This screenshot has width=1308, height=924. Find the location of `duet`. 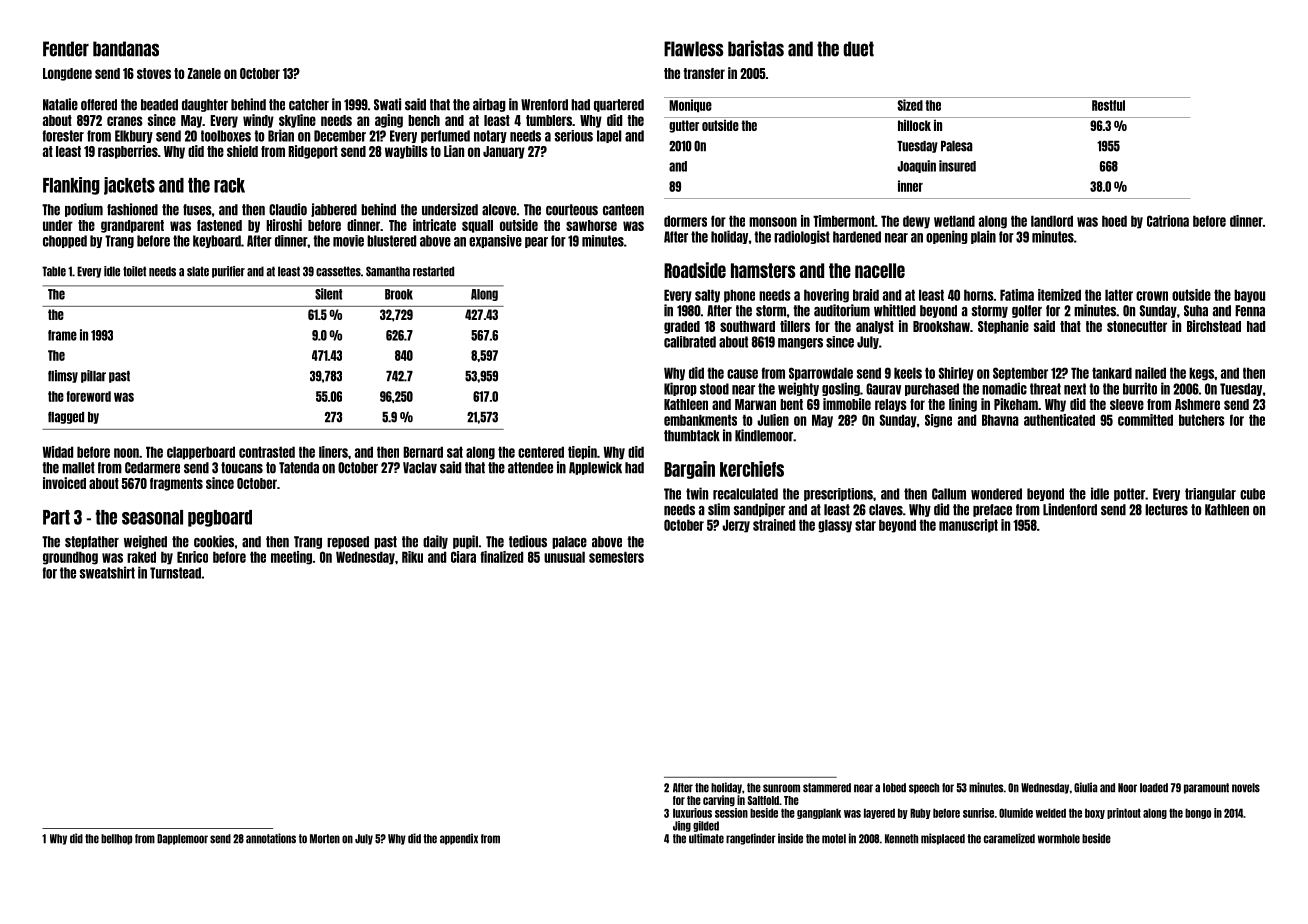

duet is located at coordinates (859, 49).
